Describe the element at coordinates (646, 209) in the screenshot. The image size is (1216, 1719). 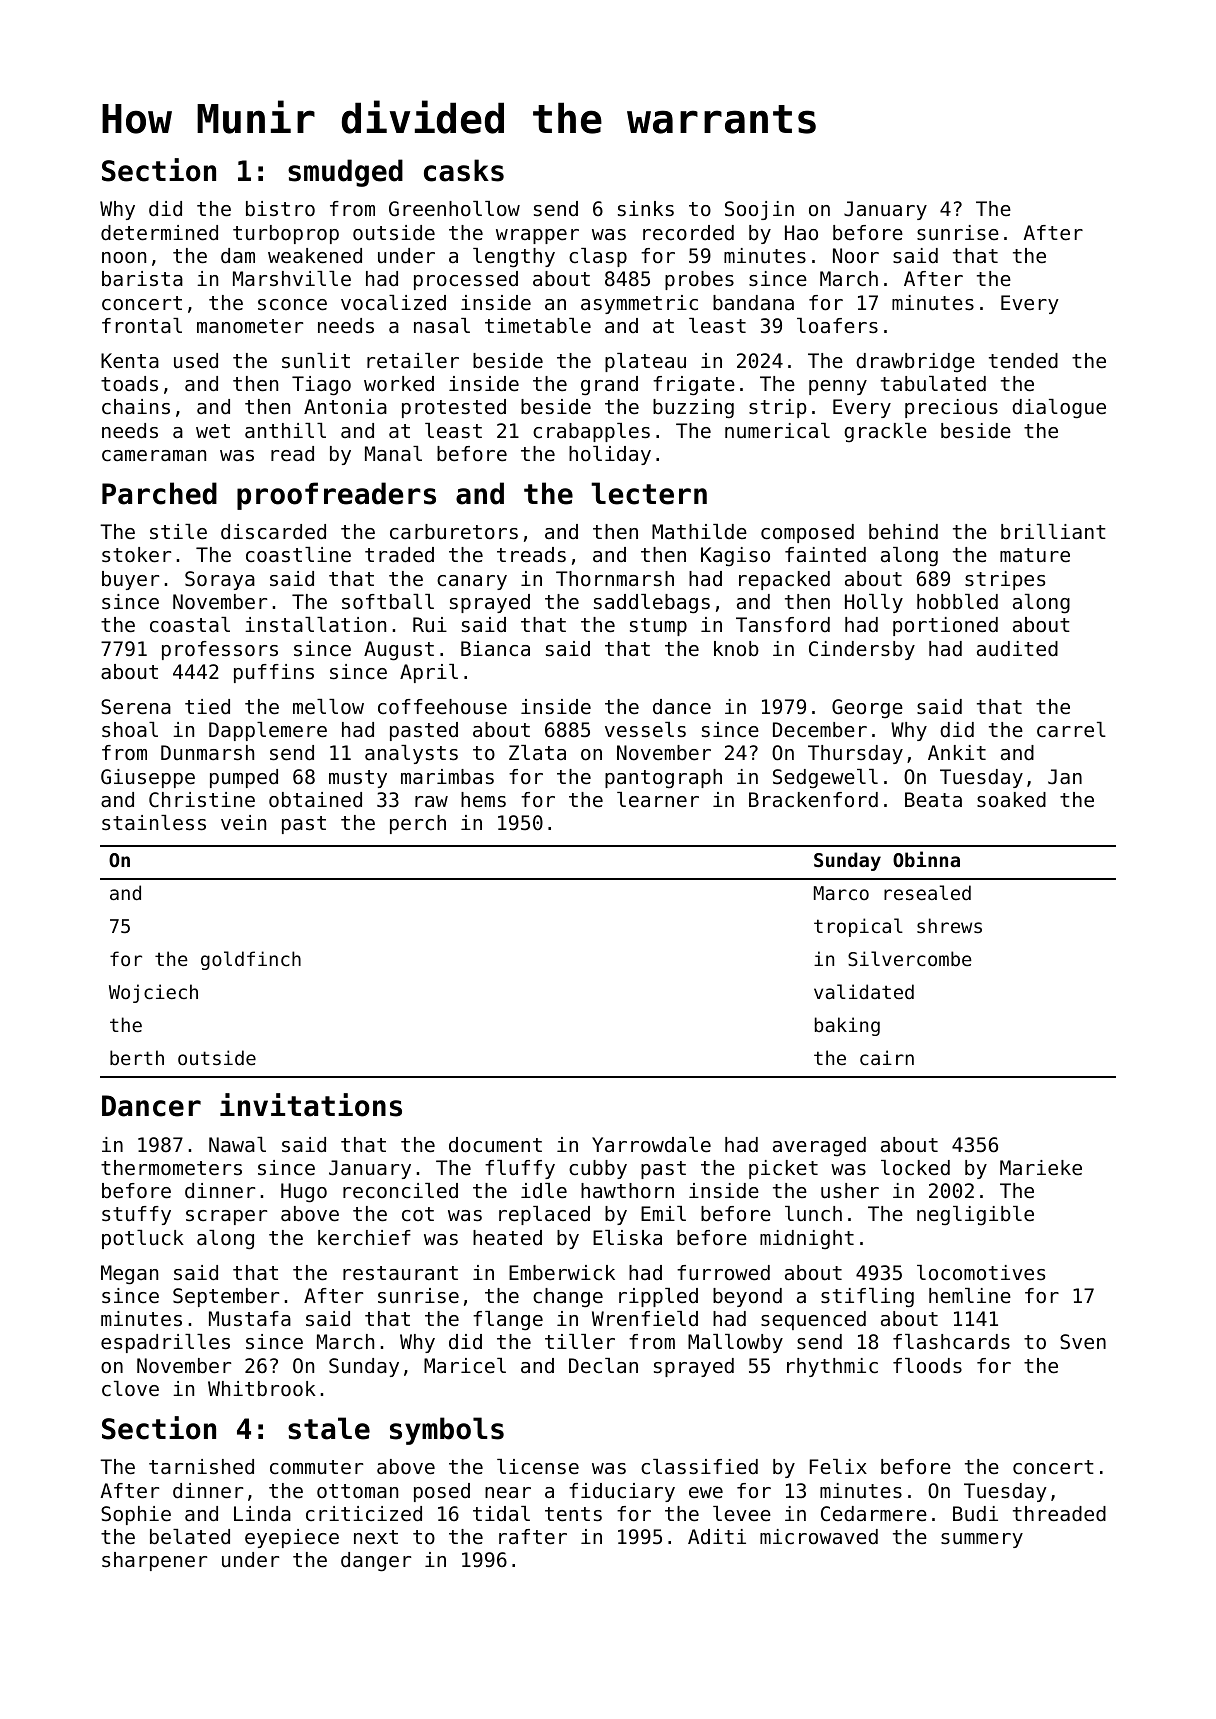
I see `sinks` at that location.
